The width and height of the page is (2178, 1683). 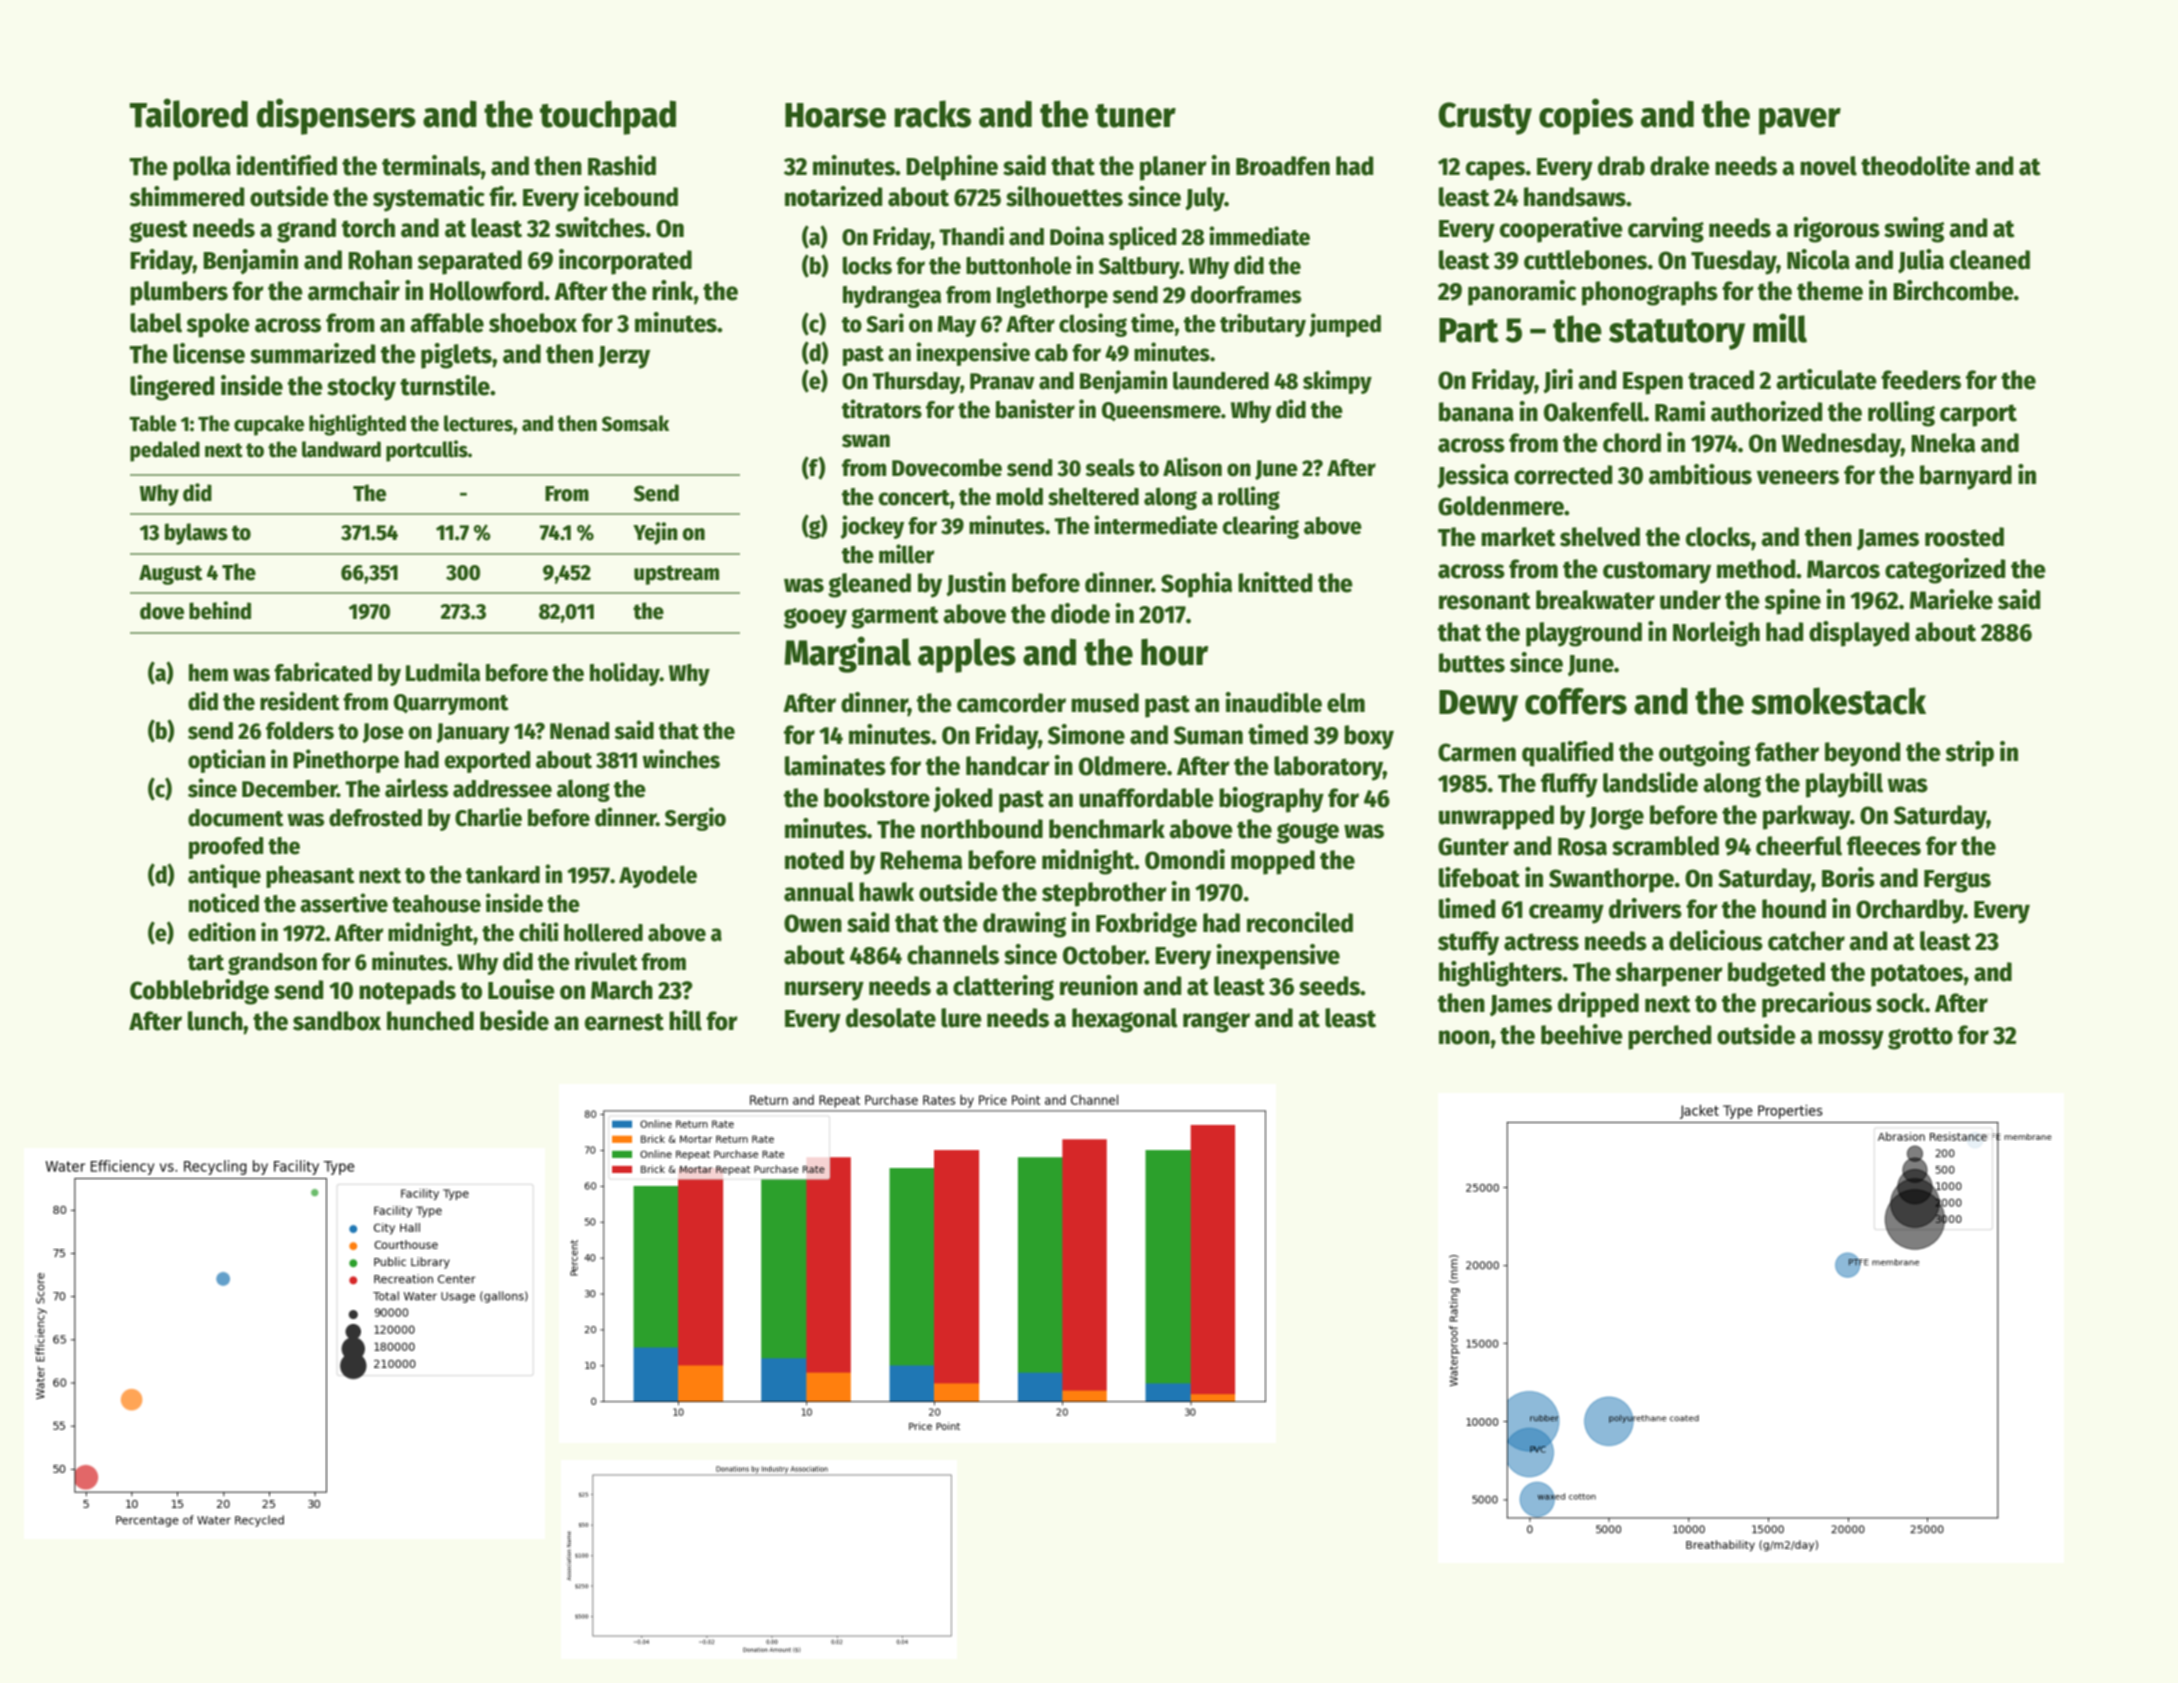 I want to click on reconciled, so click(x=1300, y=922).
